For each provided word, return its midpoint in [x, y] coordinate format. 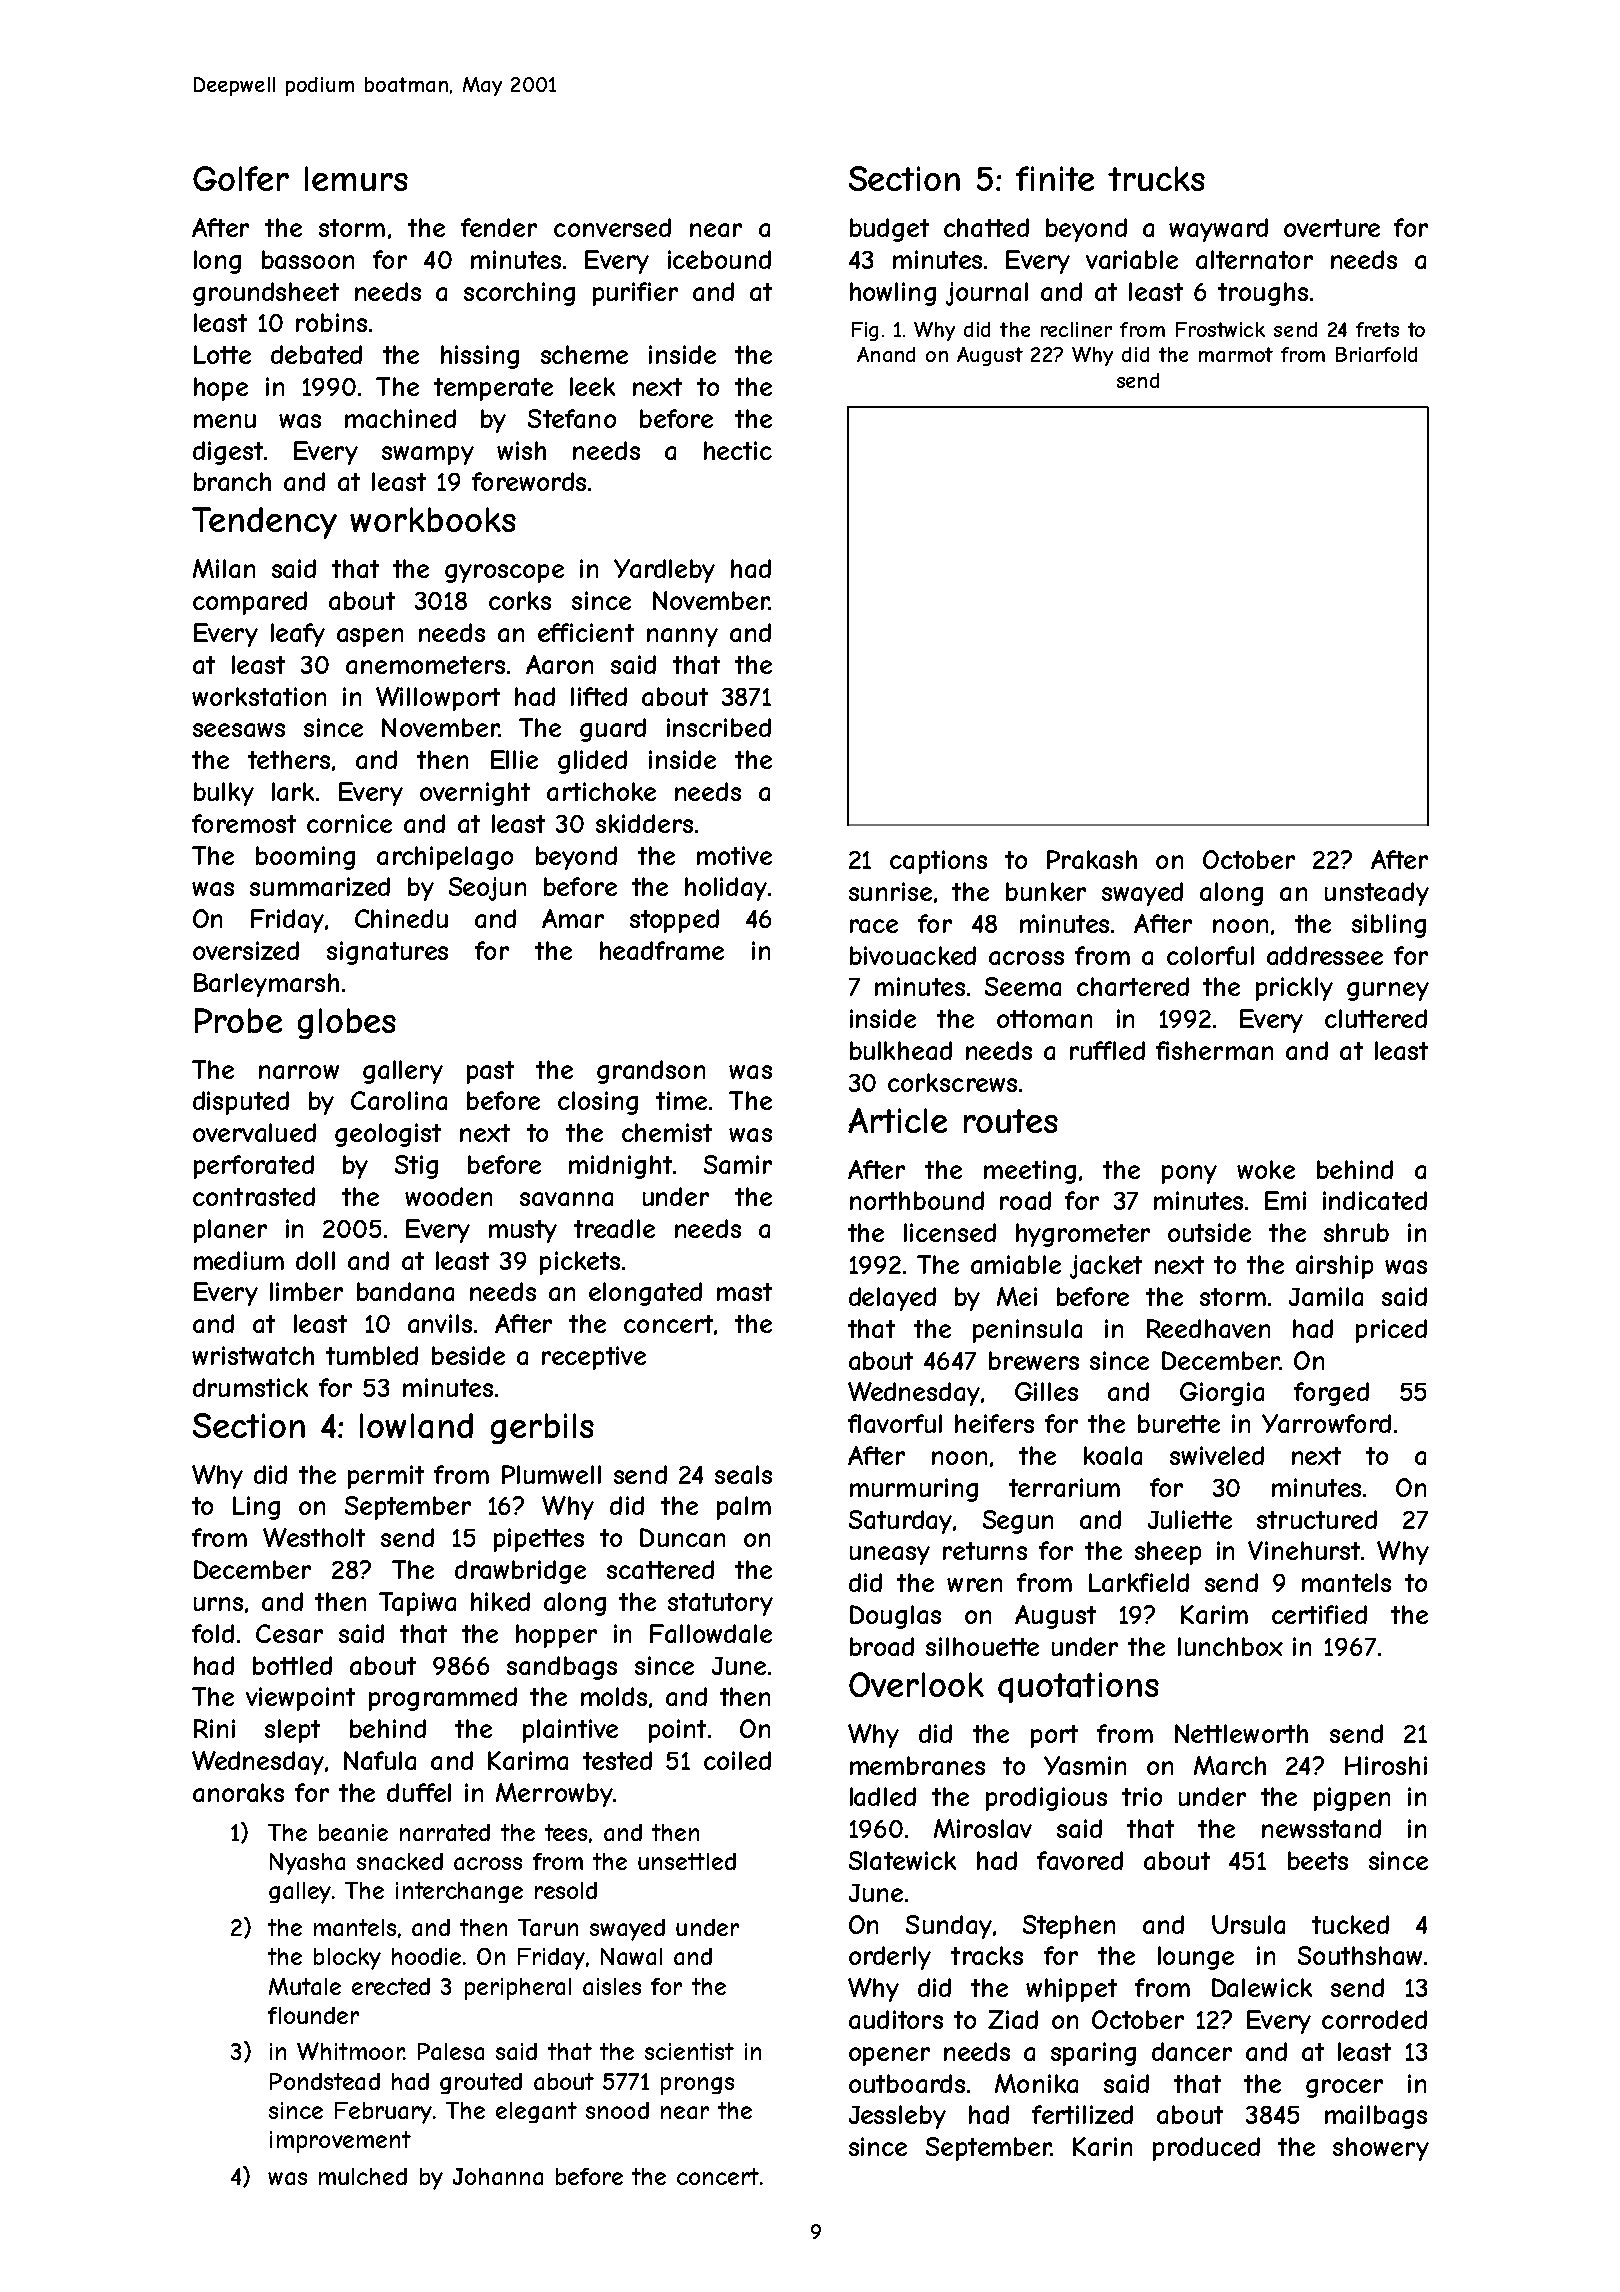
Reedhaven [1208, 1328]
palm [744, 1508]
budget [889, 230]
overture [1332, 228]
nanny [682, 637]
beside [468, 1355]
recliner [1076, 329]
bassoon [308, 259]
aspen [370, 637]
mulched [363, 2176]
